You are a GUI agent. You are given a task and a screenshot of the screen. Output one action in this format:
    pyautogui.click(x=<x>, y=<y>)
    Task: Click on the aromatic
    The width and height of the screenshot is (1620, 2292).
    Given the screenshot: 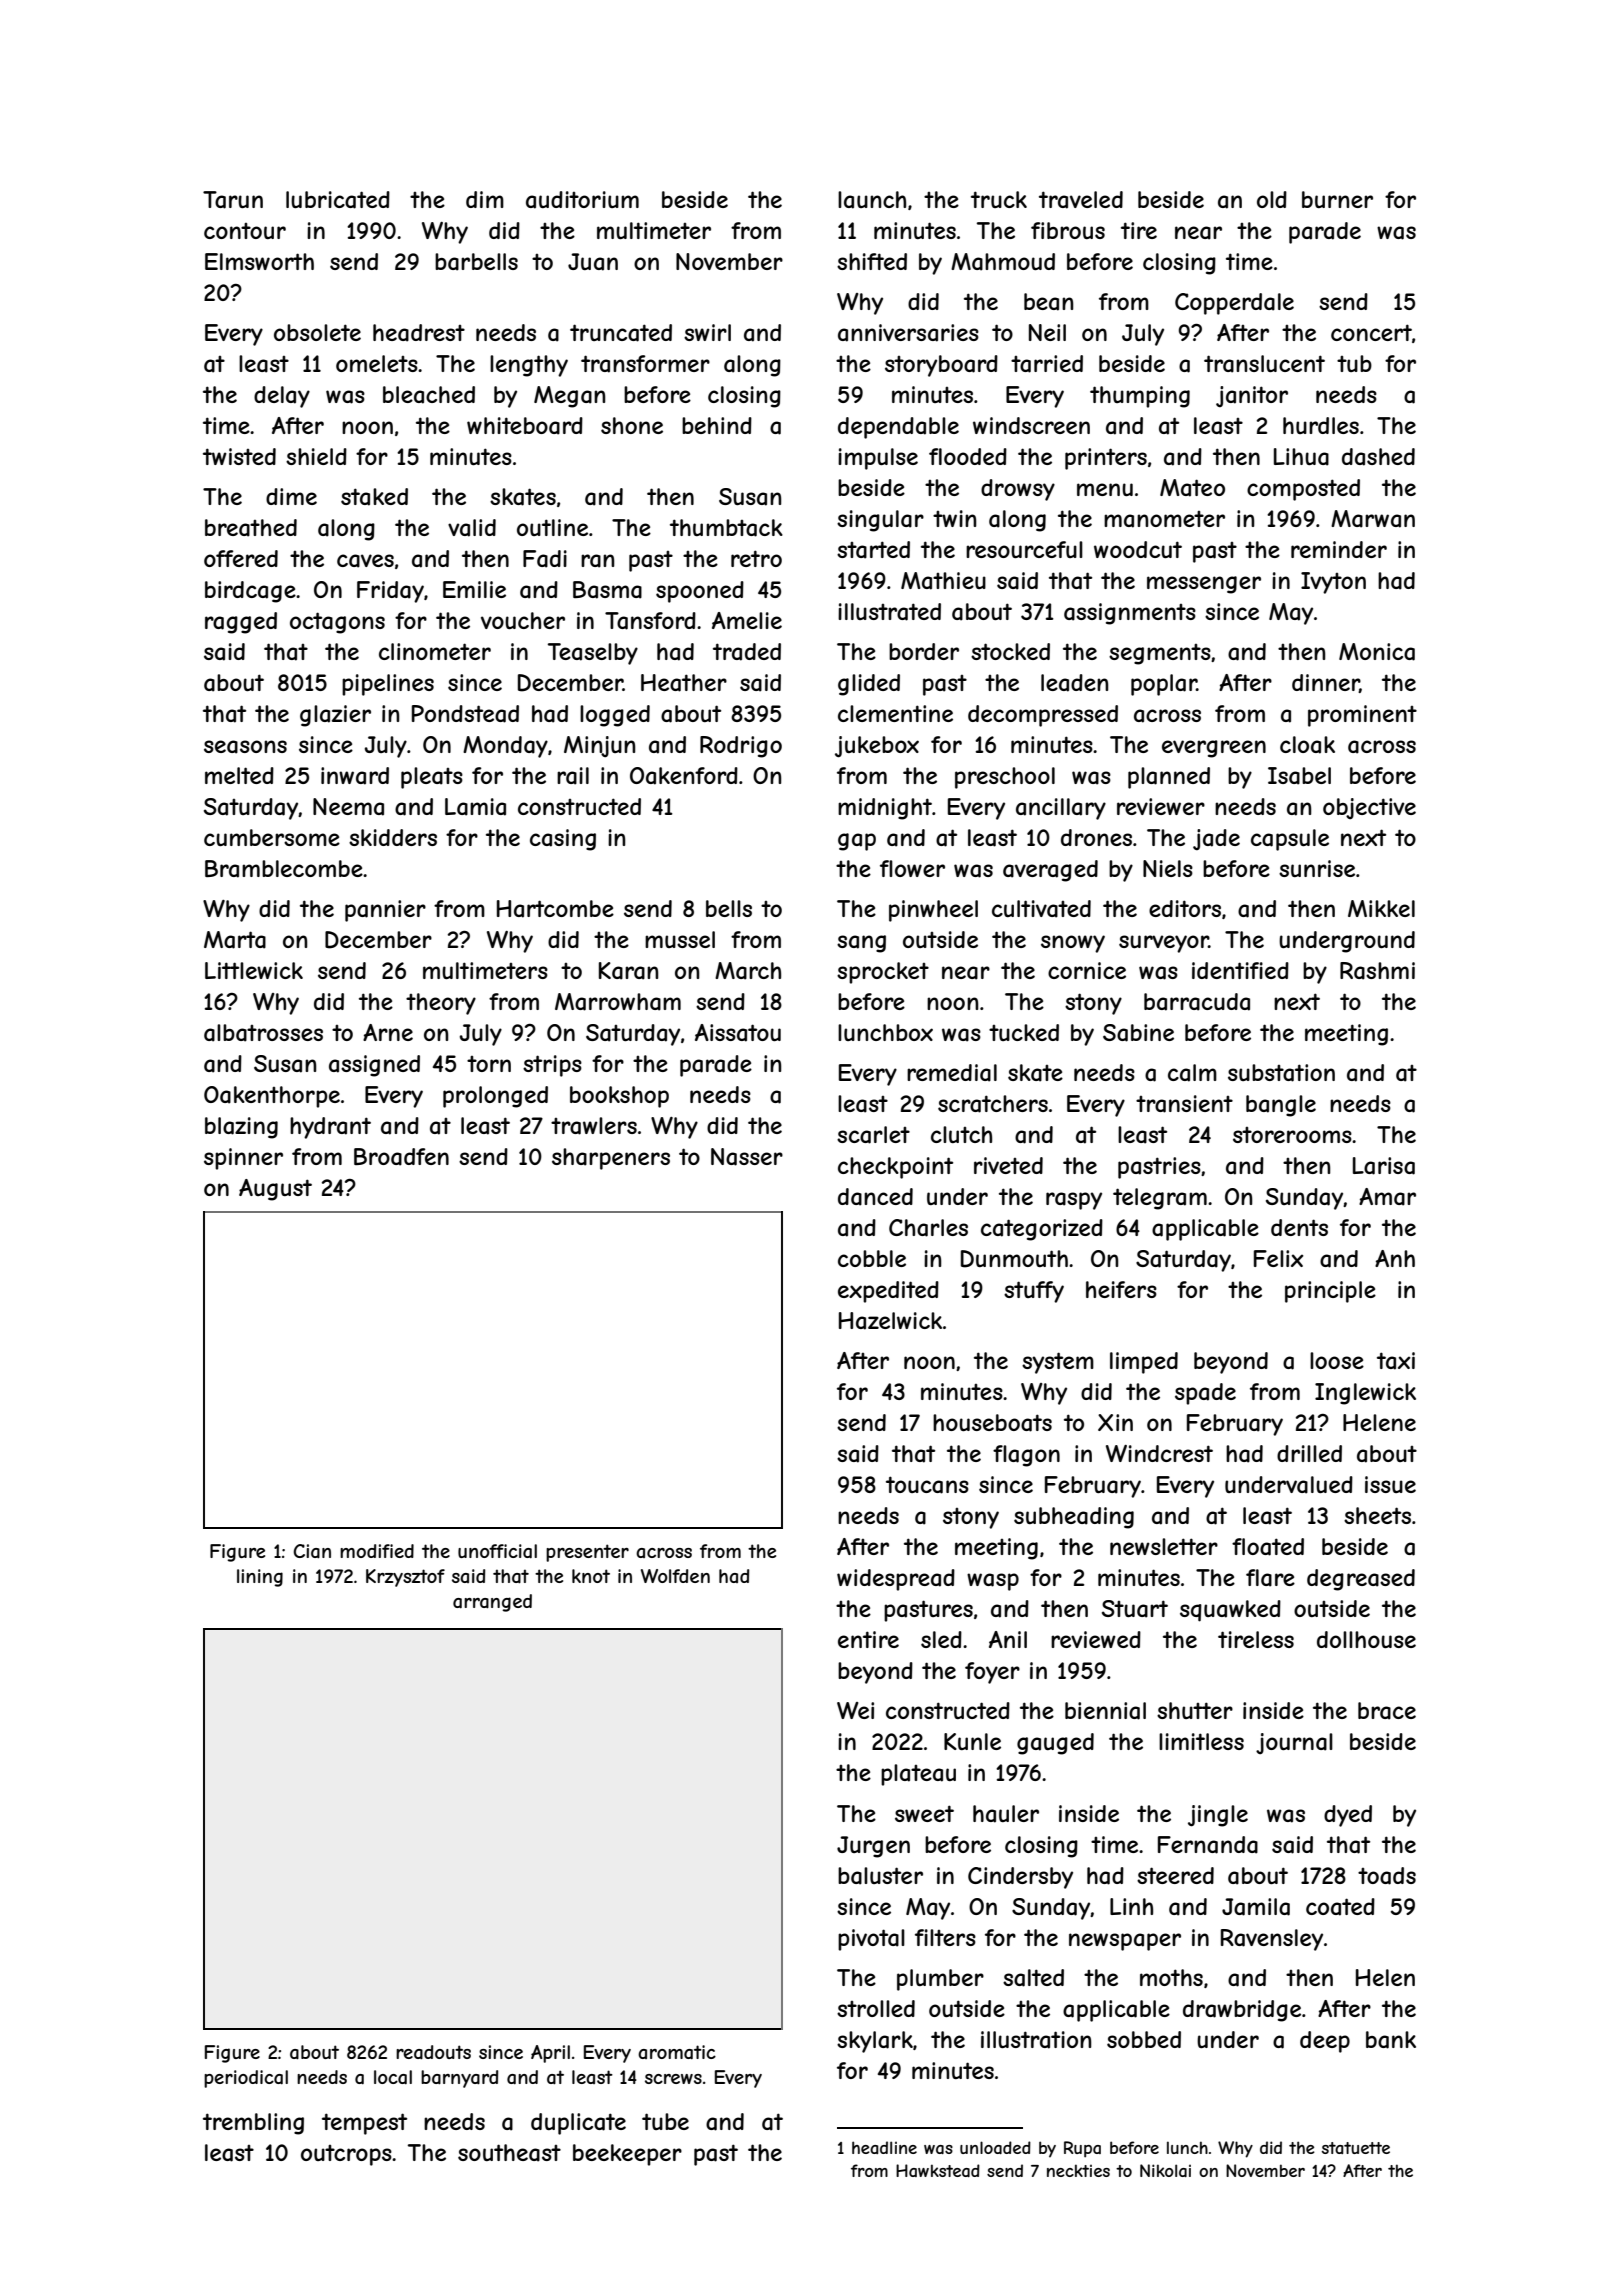 What is the action you would take?
    pyautogui.click(x=677, y=2052)
